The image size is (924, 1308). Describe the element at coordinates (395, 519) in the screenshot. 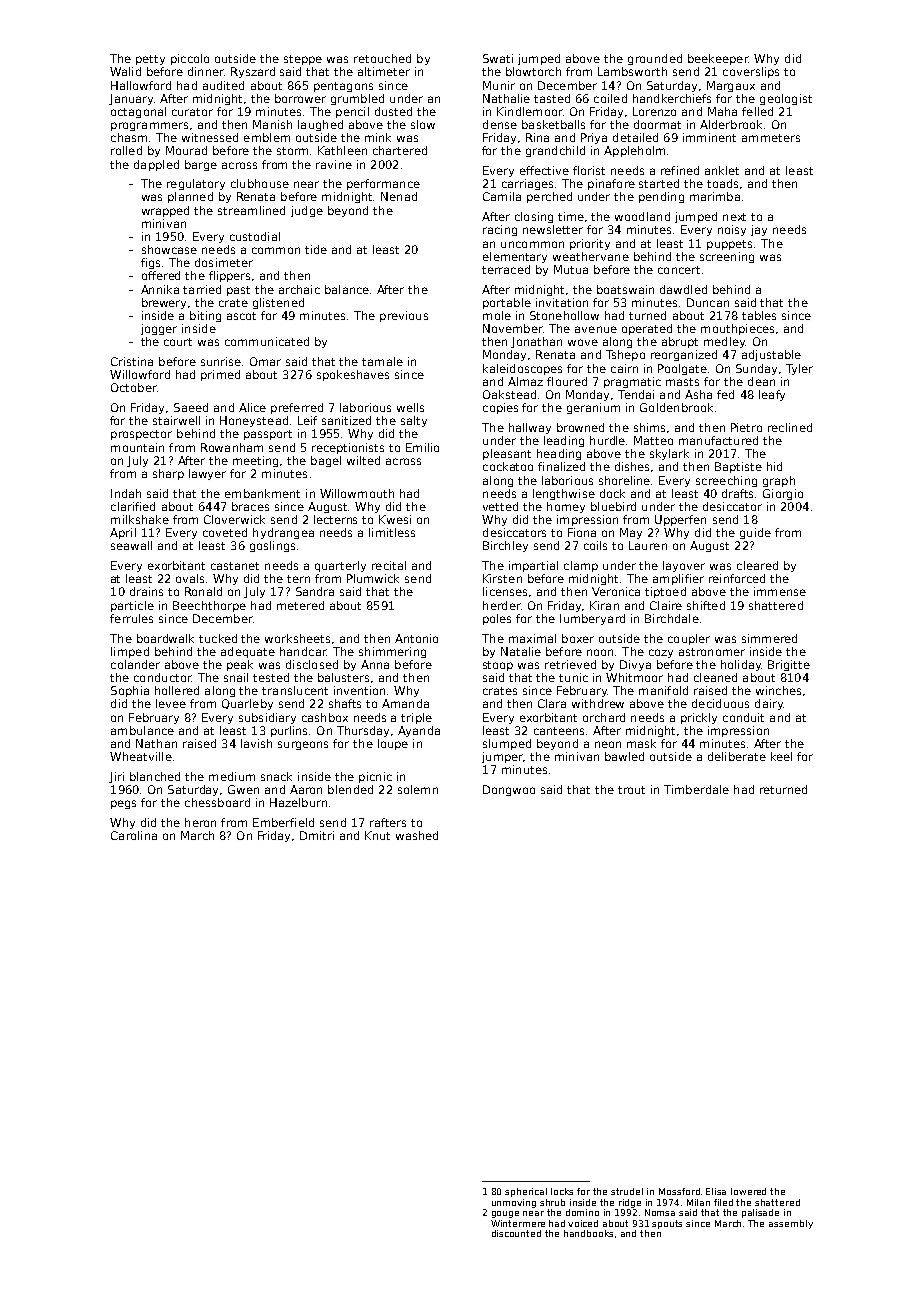

I see `Kwesi` at that location.
